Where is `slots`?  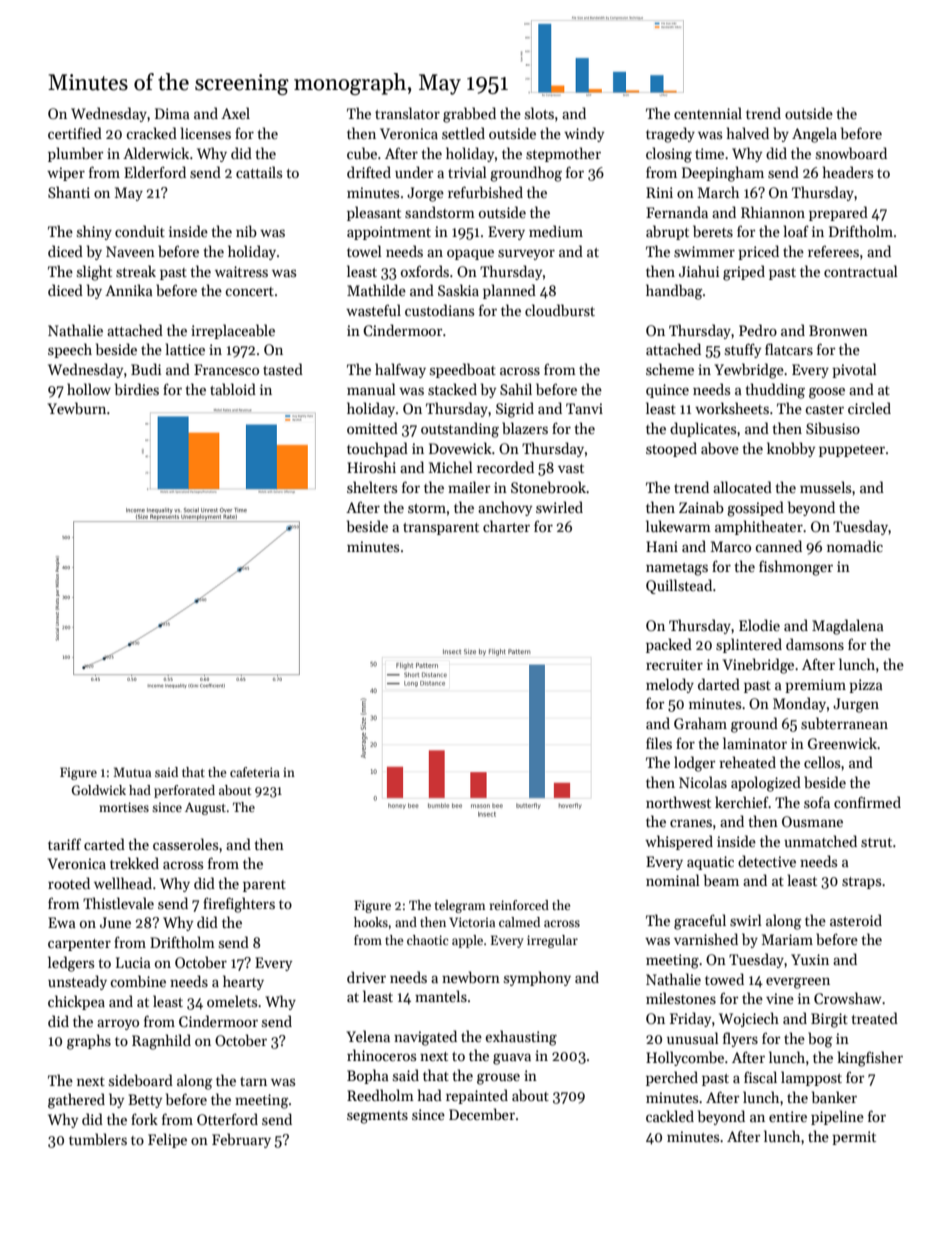
slots is located at coordinates (539, 113).
